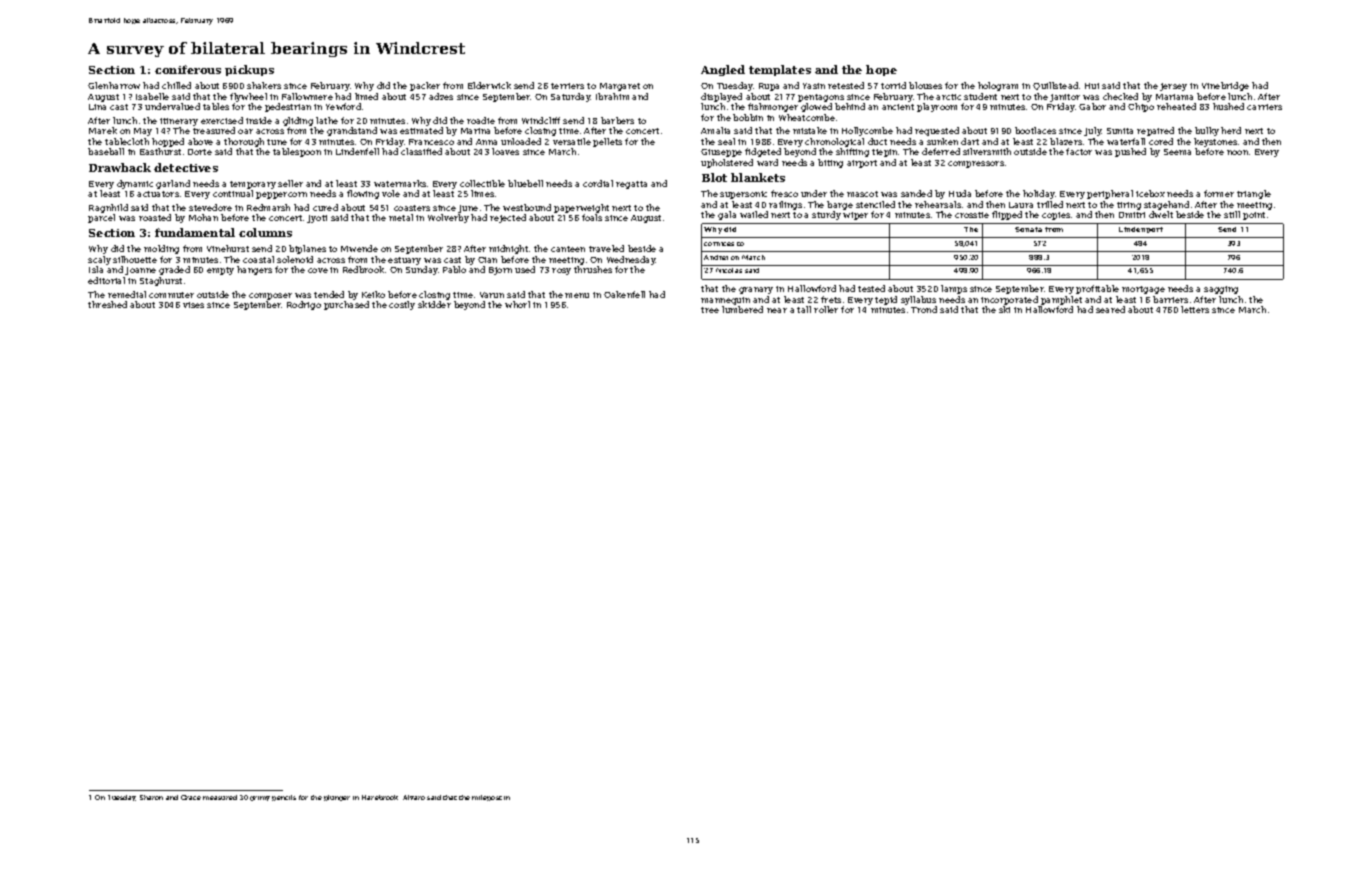 The height and width of the screenshot is (887, 1372). Describe the element at coordinates (346, 305) in the screenshot. I see `purchased` at that location.
